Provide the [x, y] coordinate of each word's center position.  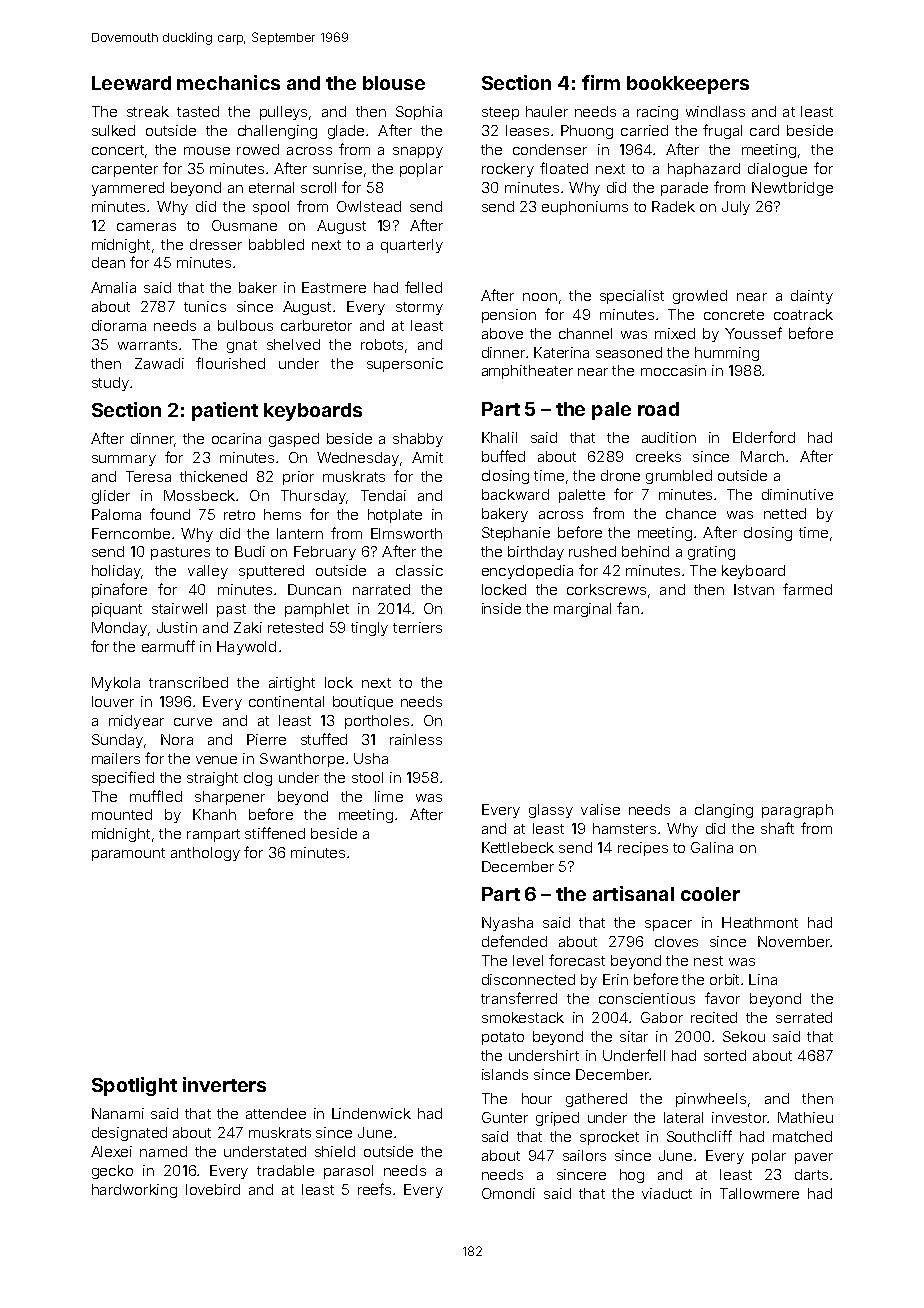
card [764, 130]
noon [540, 297]
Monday [119, 629]
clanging [724, 811]
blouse [394, 83]
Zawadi [159, 363]
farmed [807, 589]
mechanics [228, 82]
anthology [205, 854]
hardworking [134, 1191]
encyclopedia [527, 572]
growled [700, 297]
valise [600, 809]
